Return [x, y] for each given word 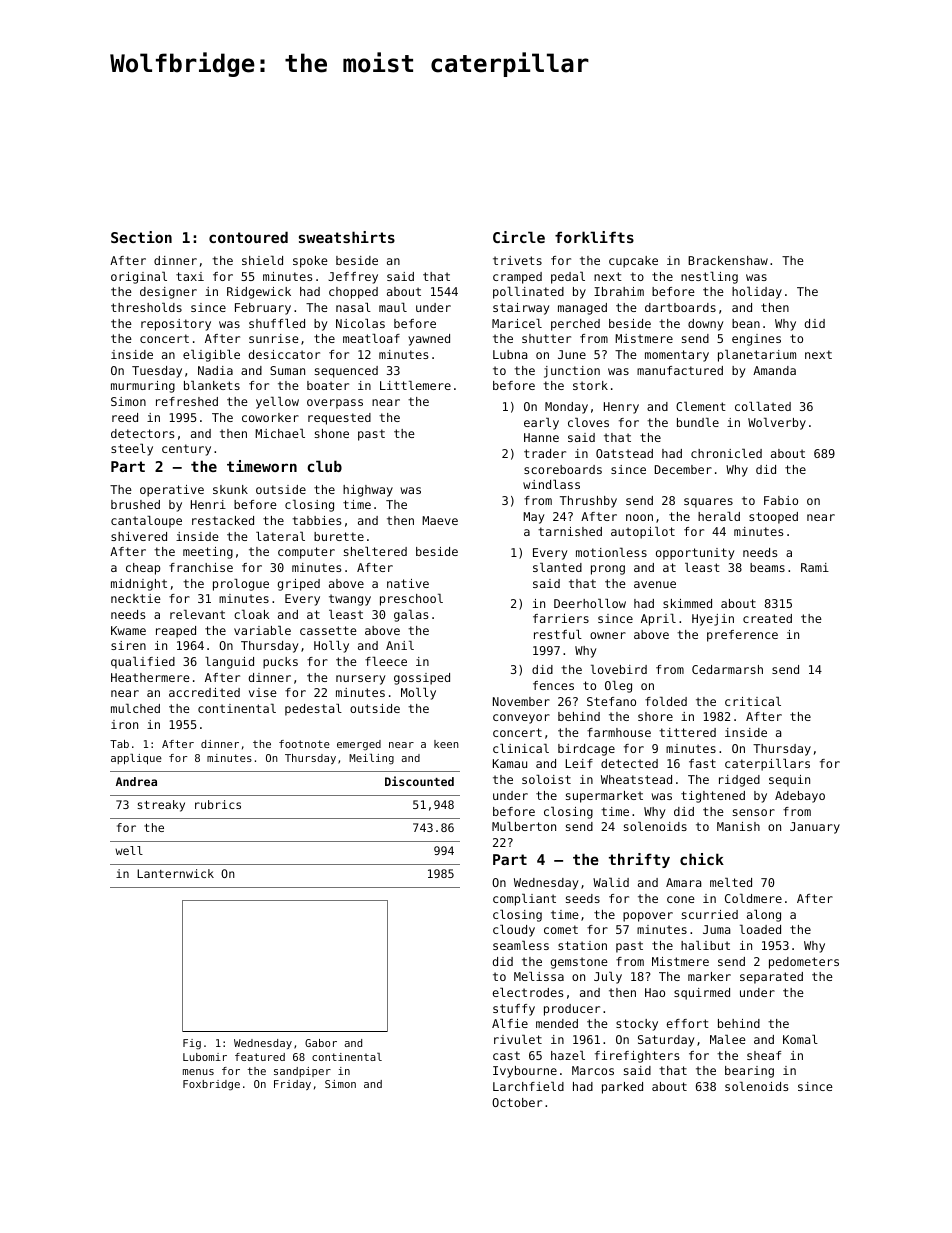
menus [198, 1072]
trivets [517, 260]
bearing [749, 1072]
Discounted [419, 781]
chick [702, 859]
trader [545, 453]
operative [172, 491]
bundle [698, 422]
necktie [136, 598]
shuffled [277, 323]
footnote [304, 744]
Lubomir [205, 1057]
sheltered [375, 551]
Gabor [321, 1043]
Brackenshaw [728, 260]
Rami [815, 567]
